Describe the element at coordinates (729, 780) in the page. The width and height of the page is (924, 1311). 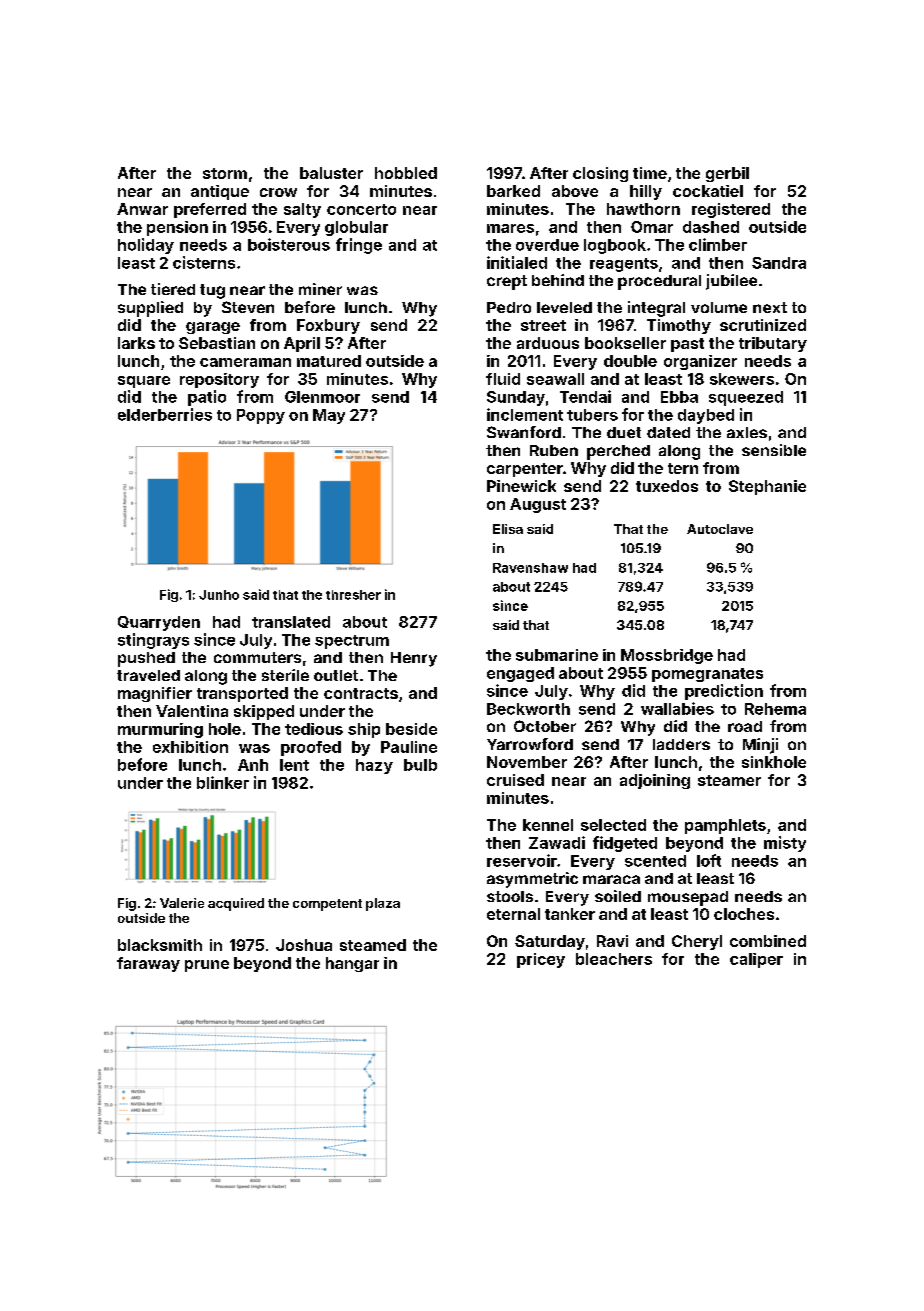
I see `steamer` at that location.
